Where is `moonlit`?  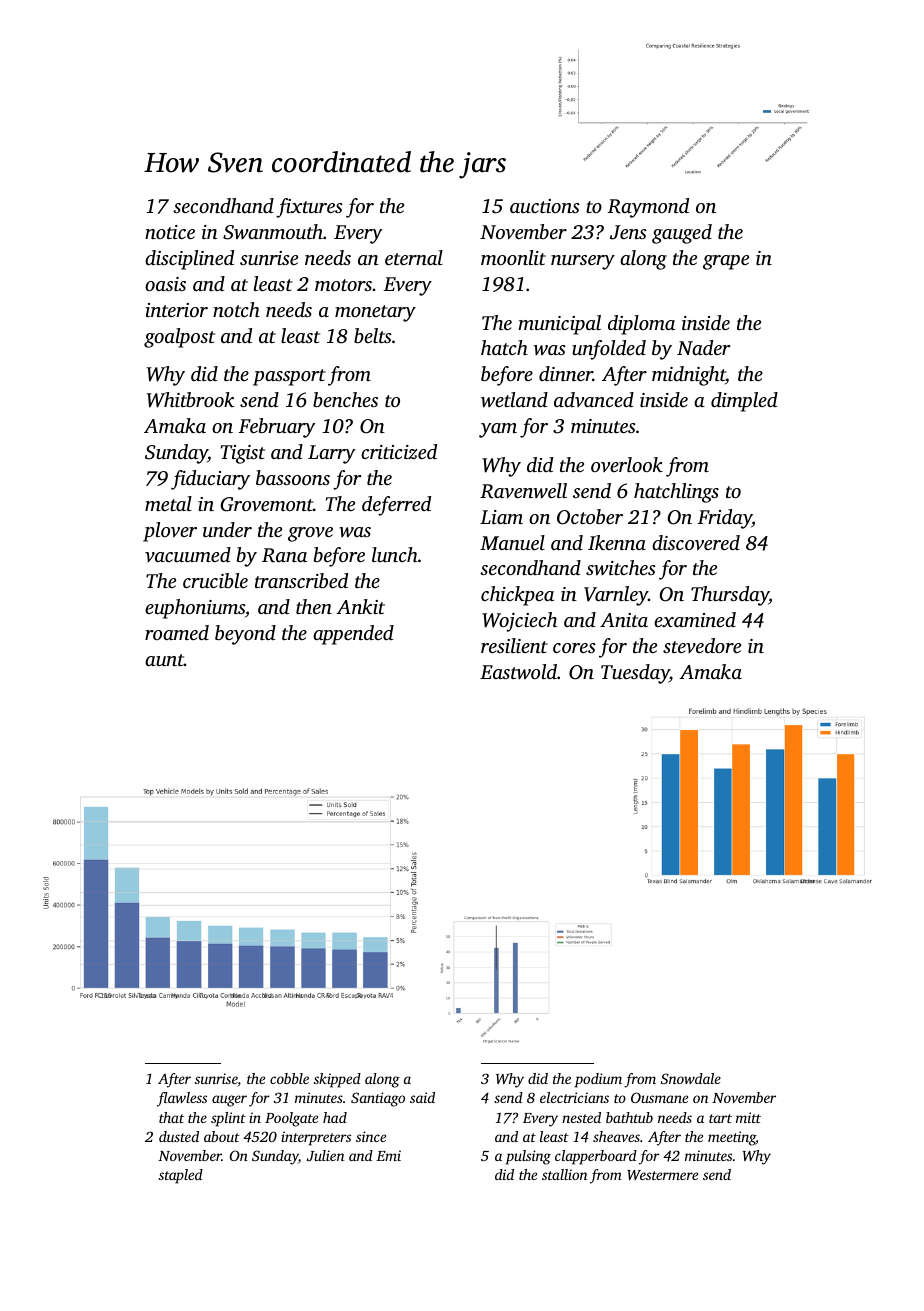
moonlit is located at coordinates (513, 257).
